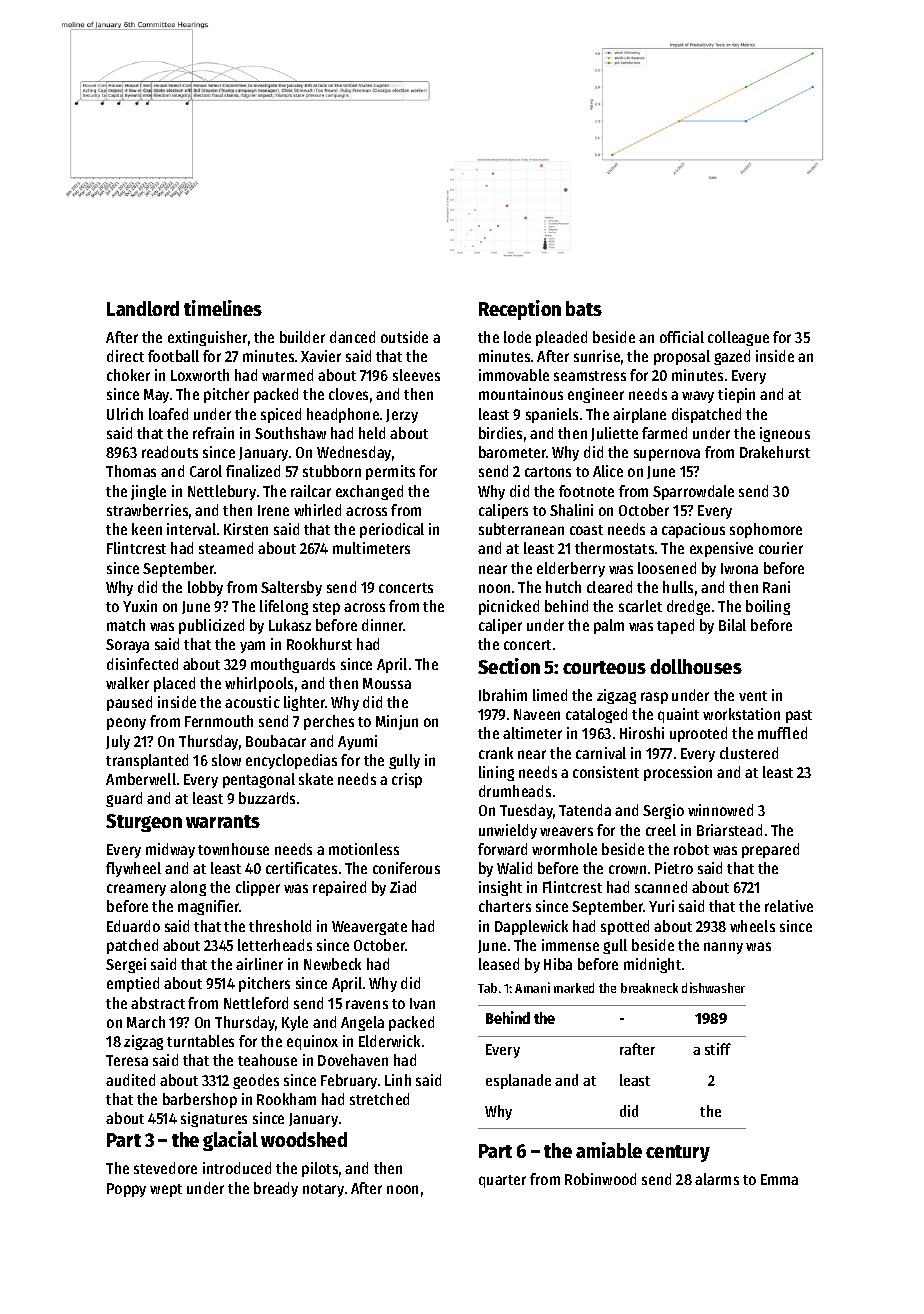  I want to click on consistent, so click(606, 772).
